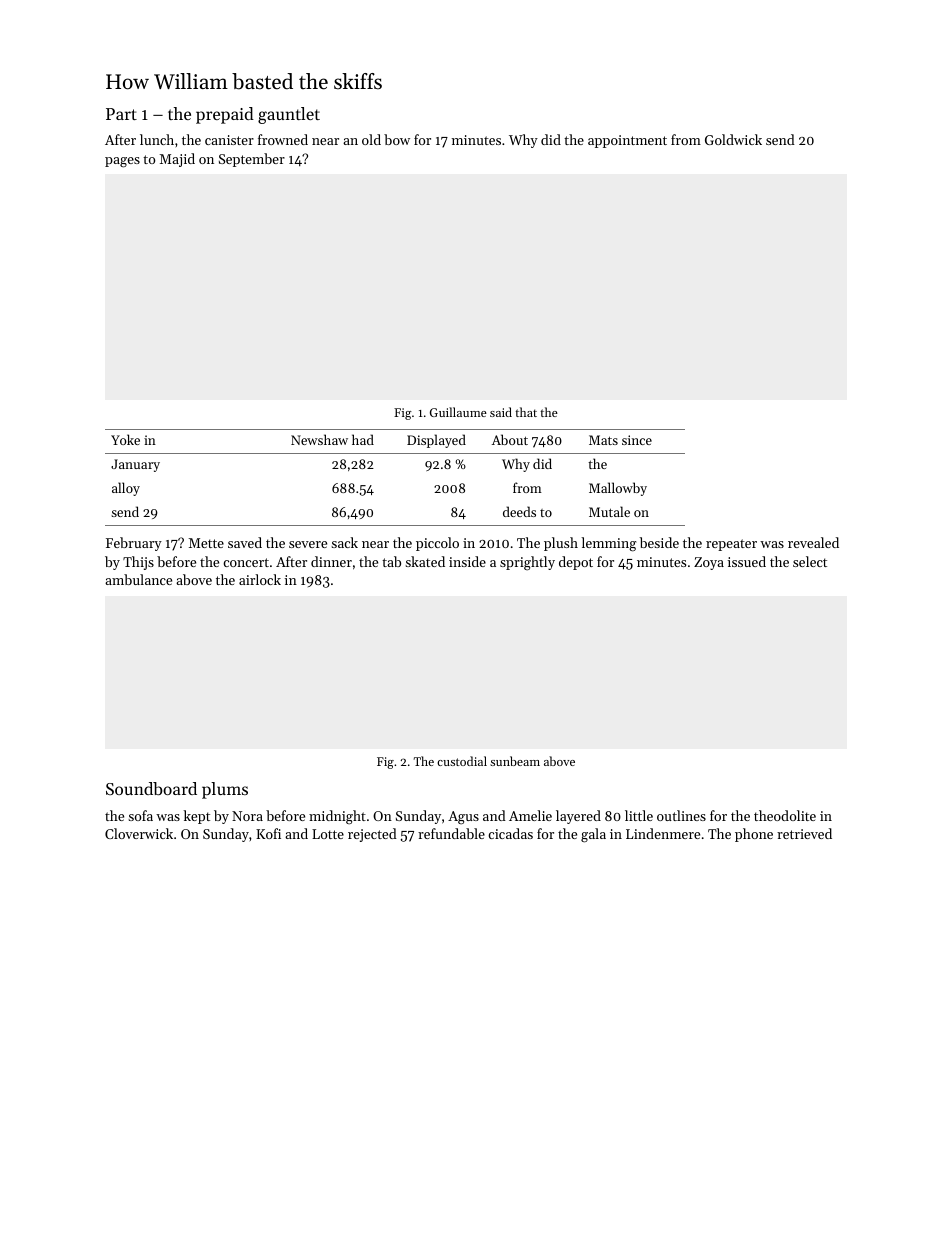 The height and width of the document is (1233, 952). I want to click on that, so click(526, 412).
